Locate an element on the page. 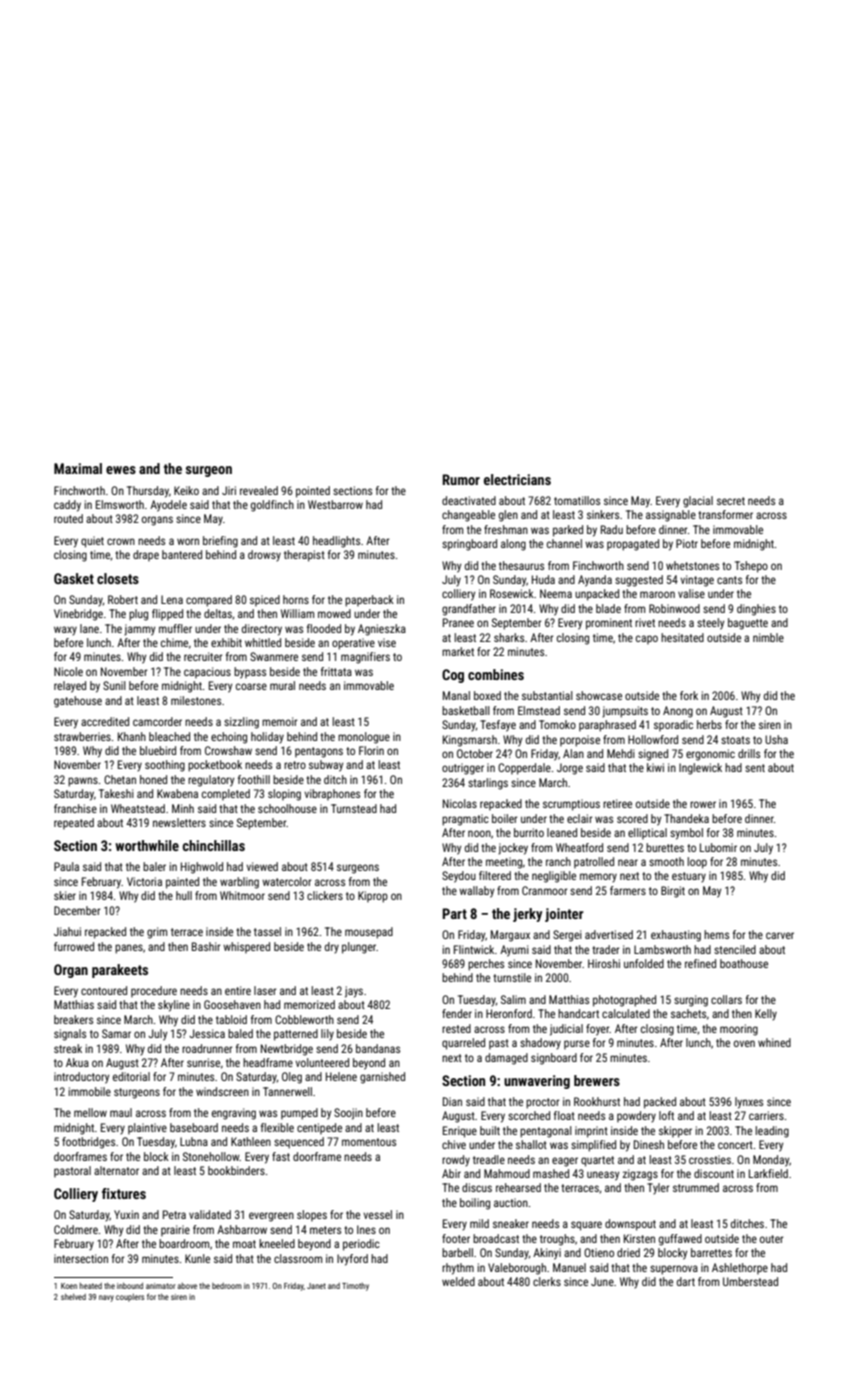  imprint is located at coordinates (591, 1132).
